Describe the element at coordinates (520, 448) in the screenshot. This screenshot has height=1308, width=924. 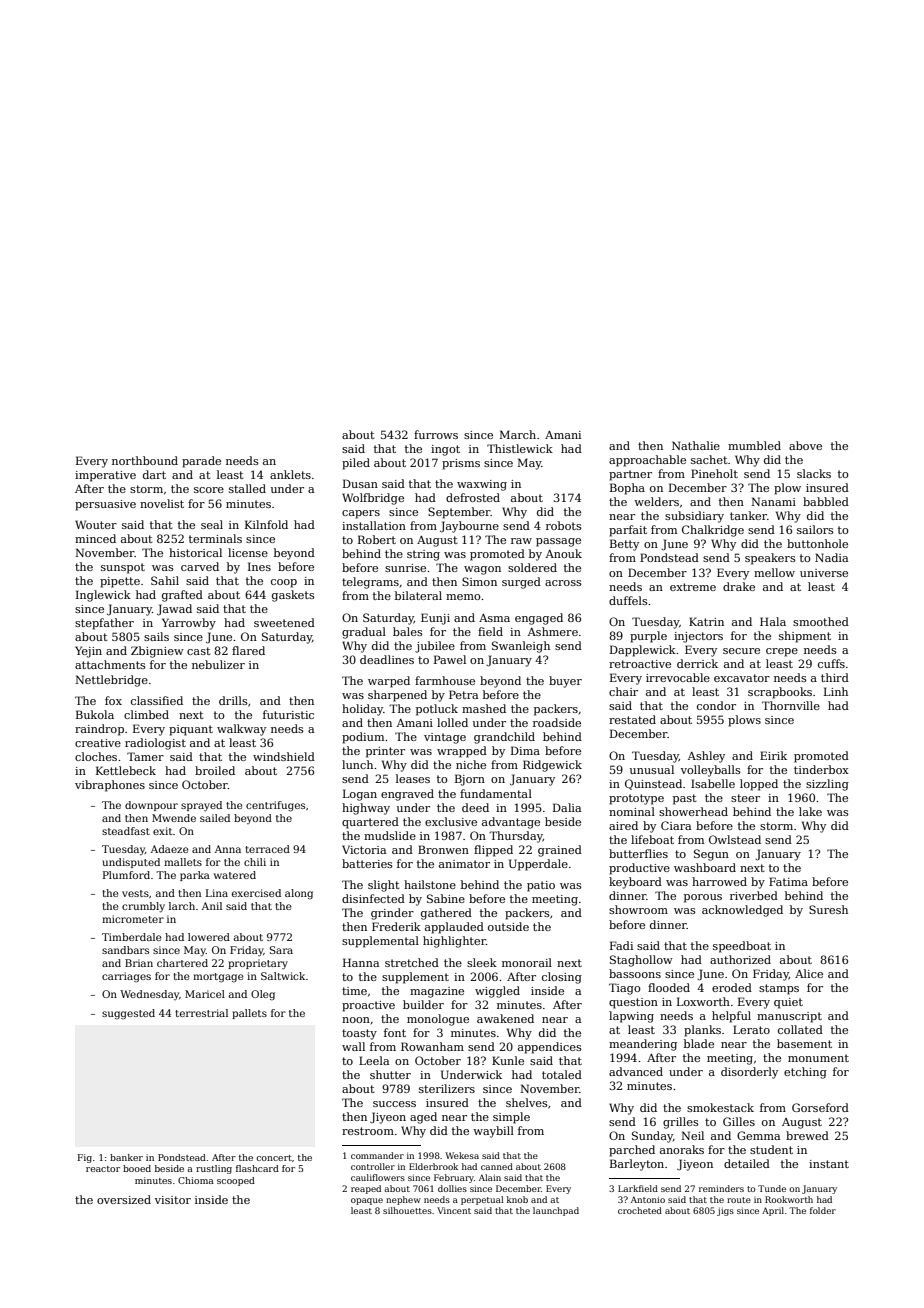
I see `Thistlewick` at that location.
